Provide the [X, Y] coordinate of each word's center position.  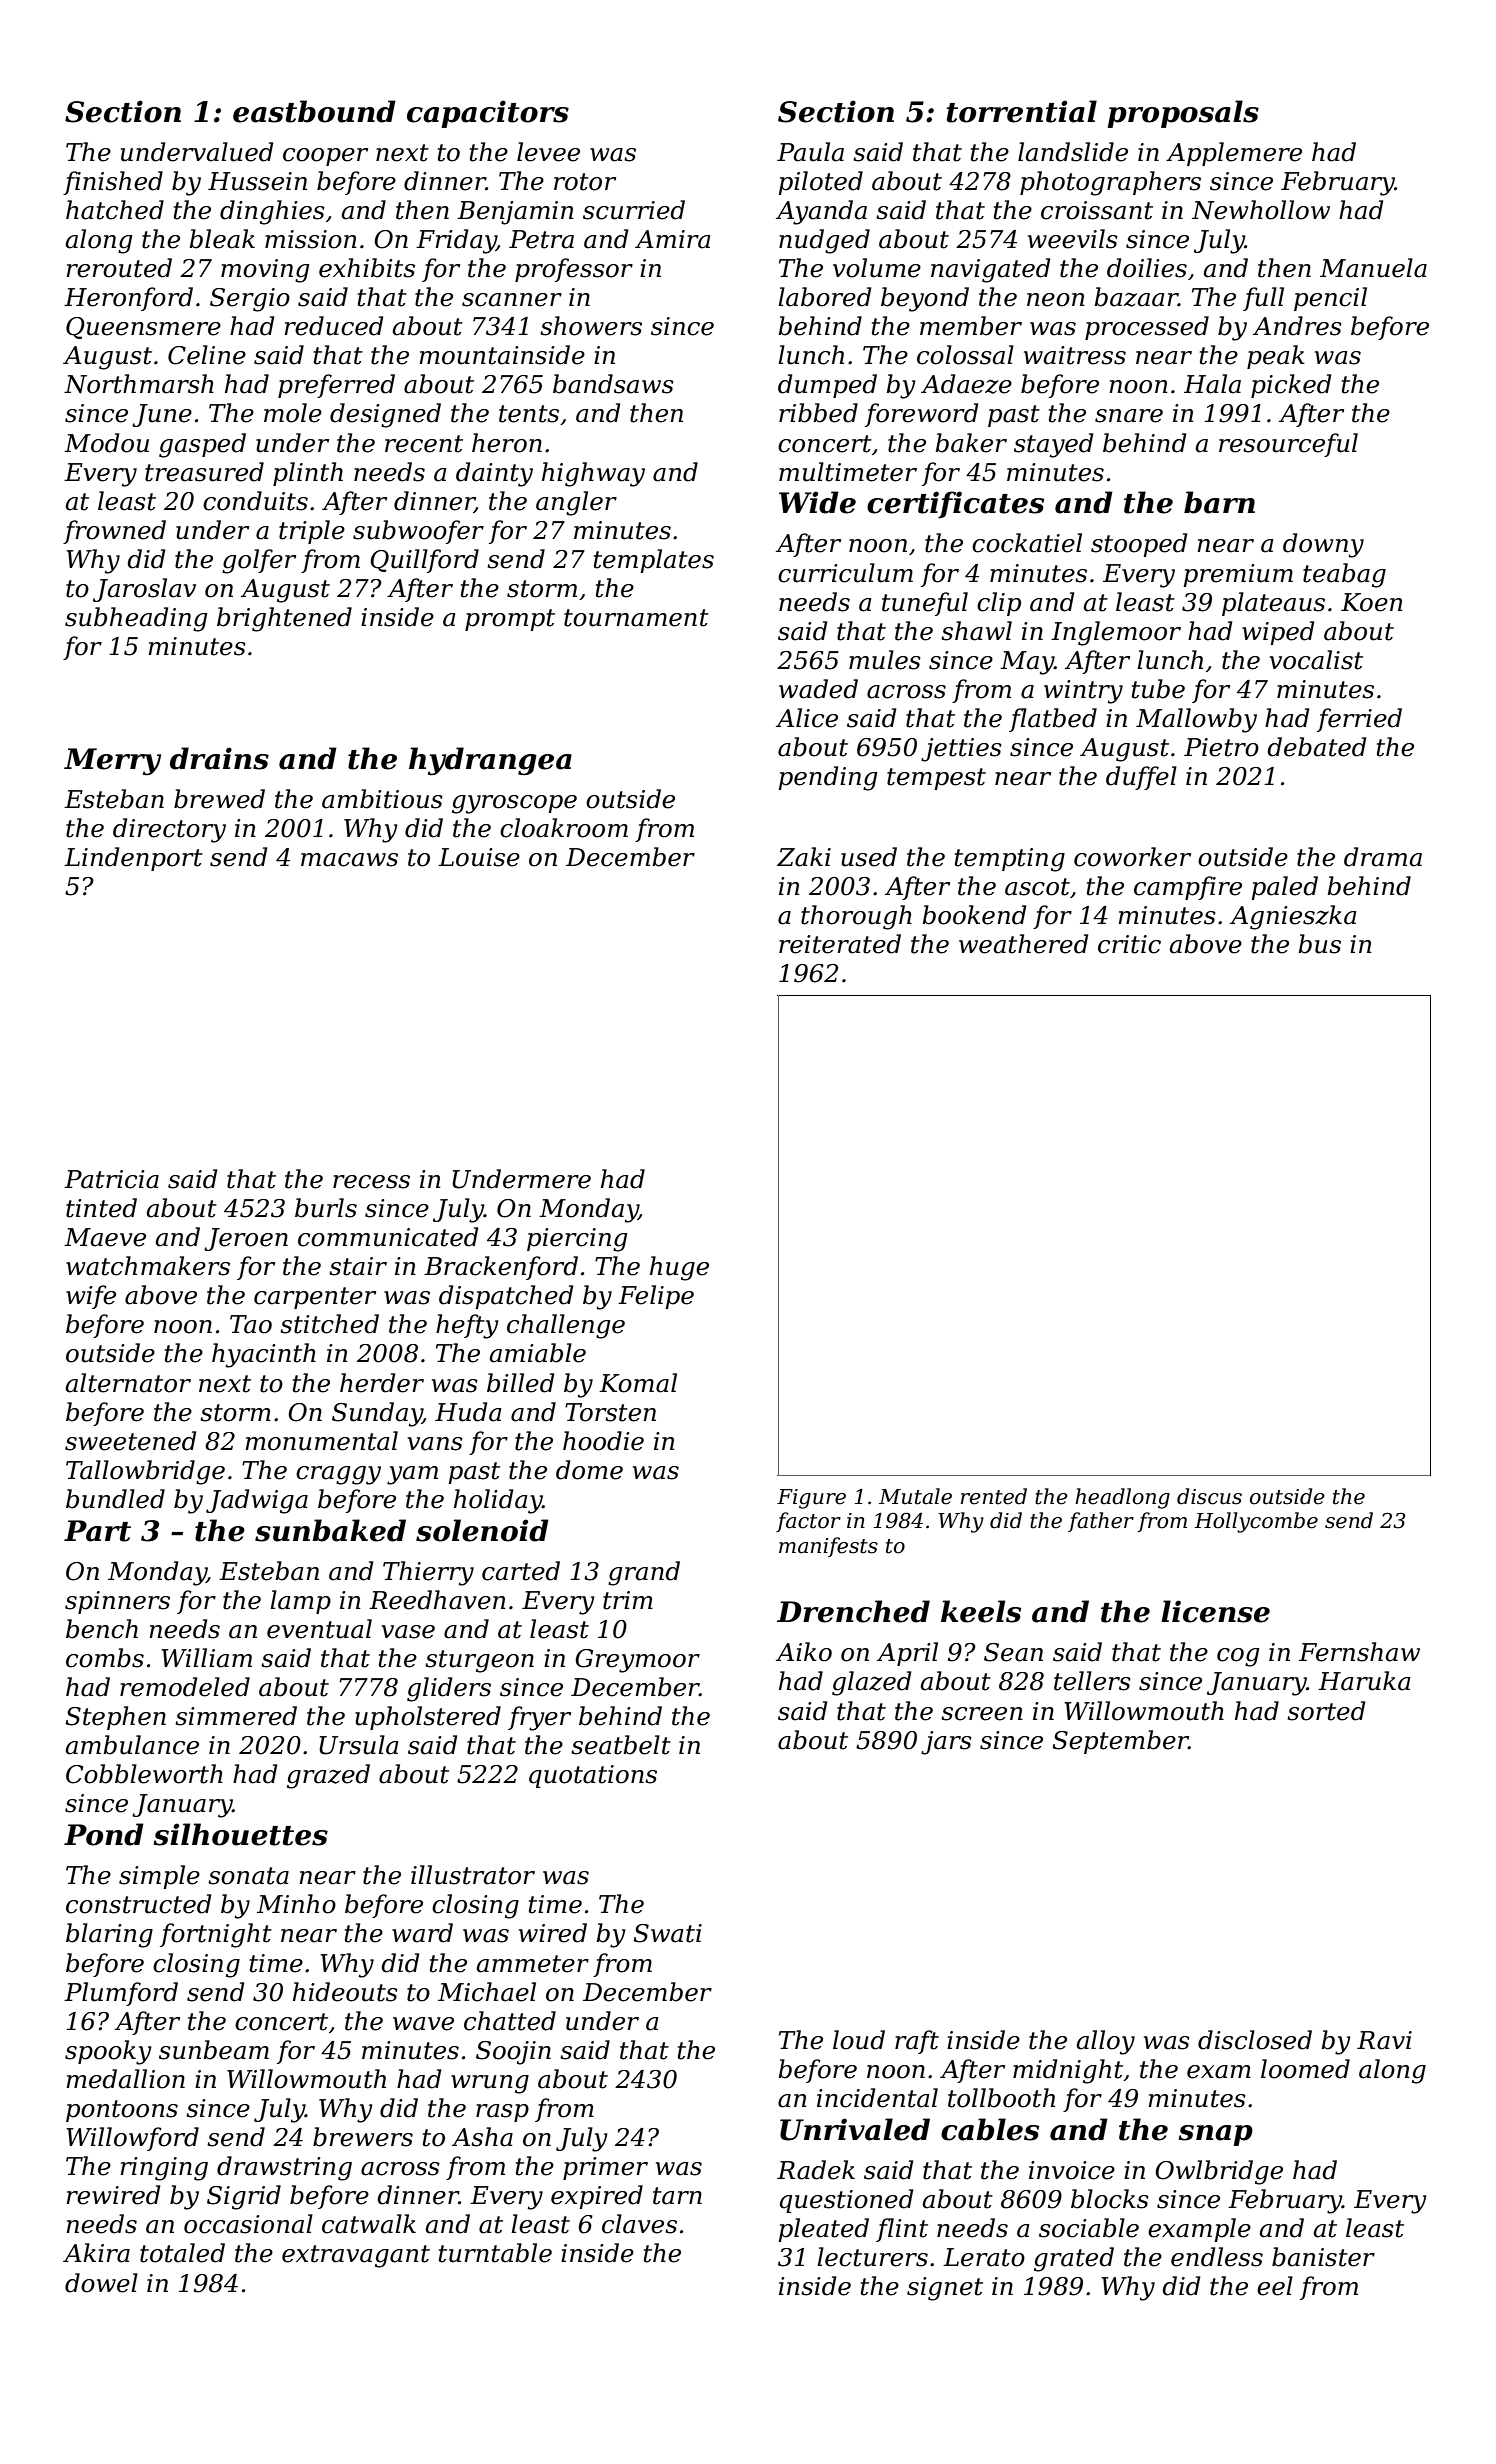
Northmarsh [139, 384]
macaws [349, 860]
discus [1209, 1496]
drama [1383, 857]
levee [548, 152]
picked [1291, 386]
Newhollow [1261, 210]
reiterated [840, 944]
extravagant [356, 2256]
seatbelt [621, 1745]
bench [102, 1629]
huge [679, 1268]
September [1120, 1742]
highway [593, 474]
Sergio [250, 300]
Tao [251, 1324]
